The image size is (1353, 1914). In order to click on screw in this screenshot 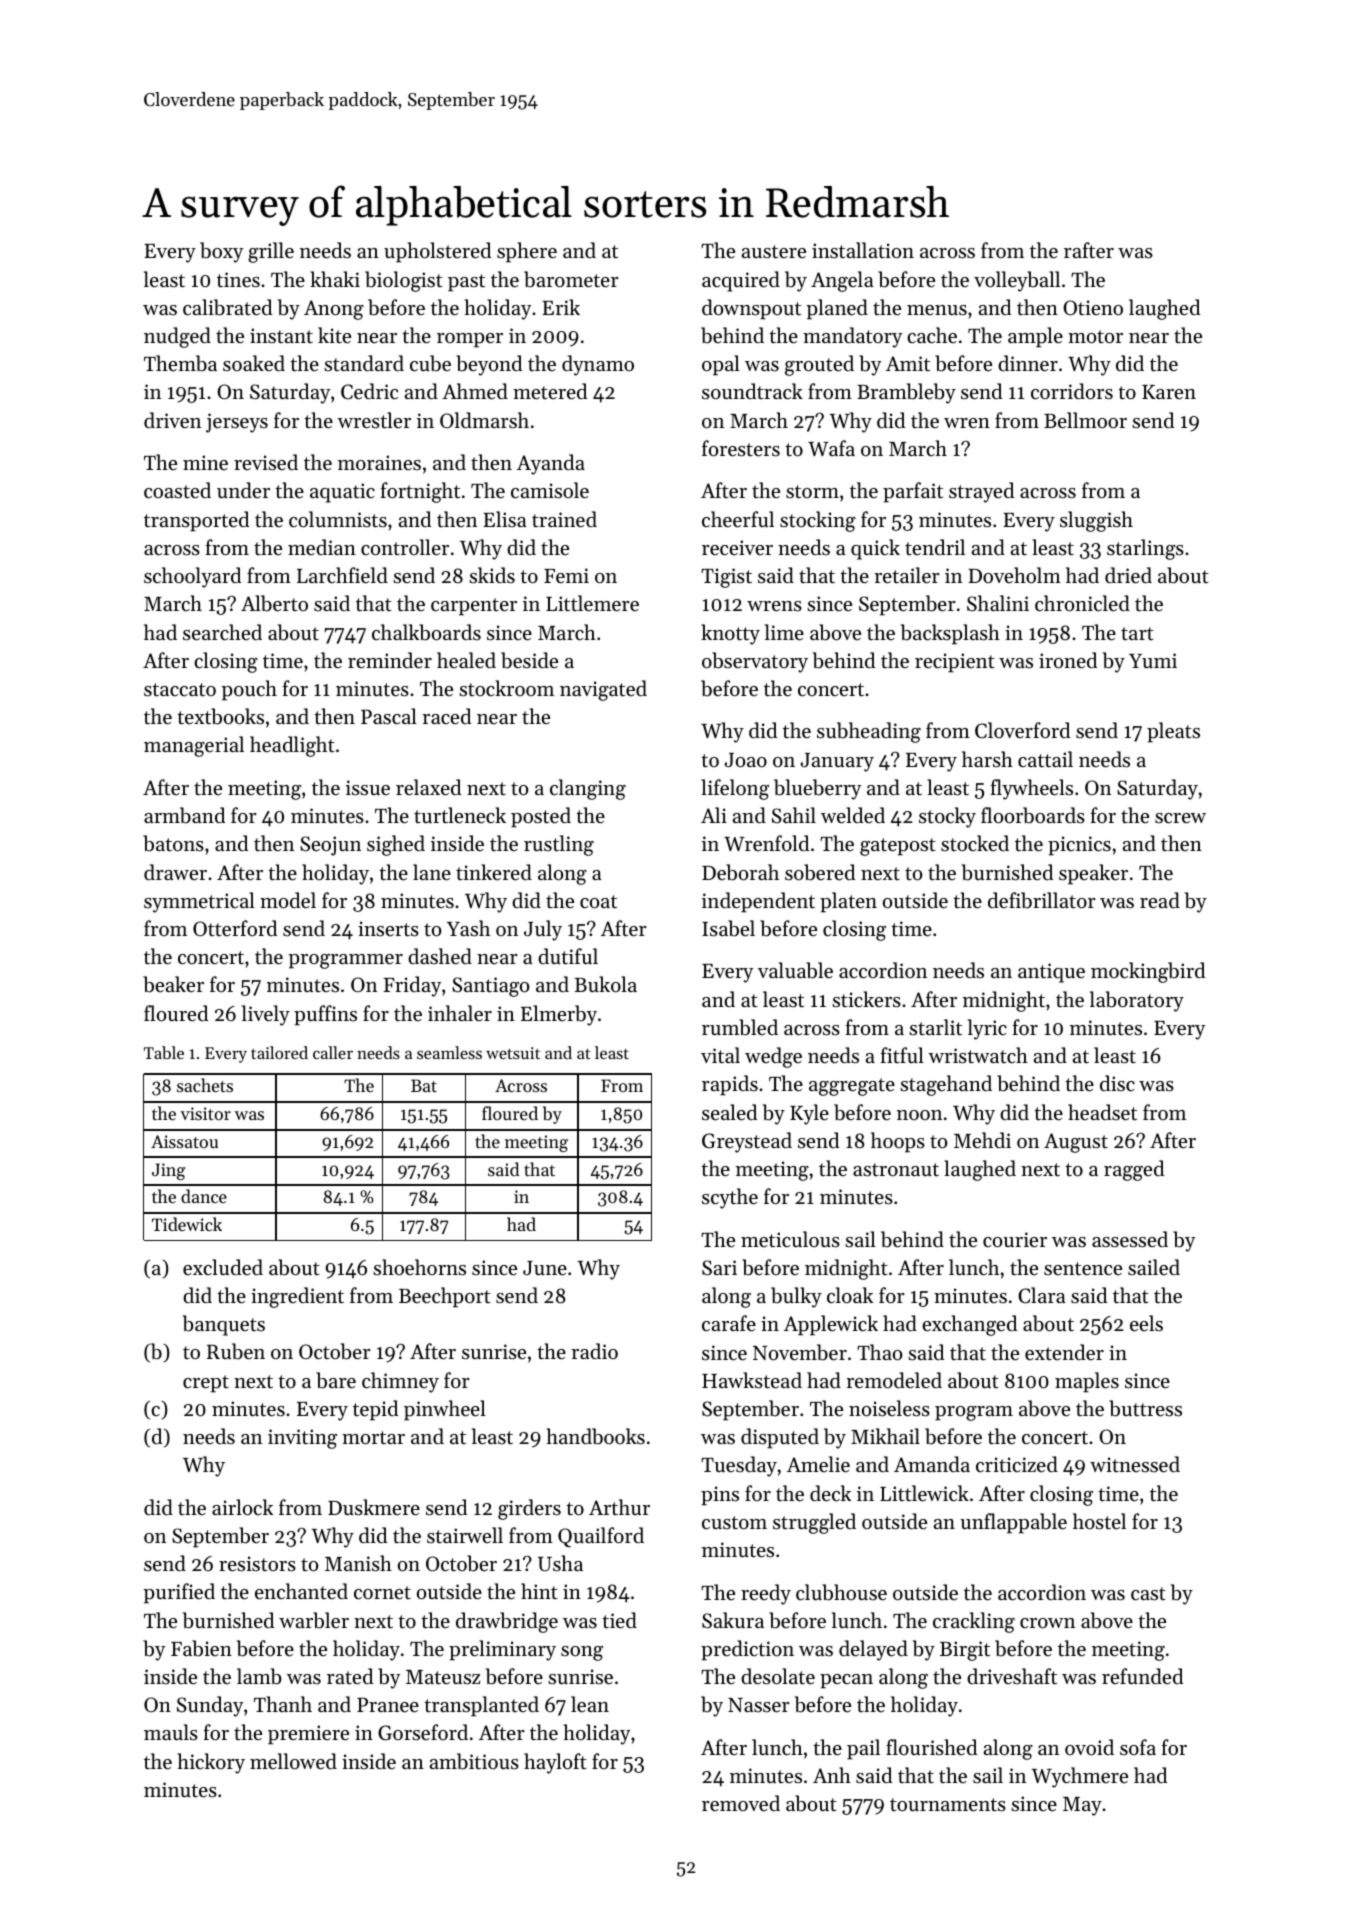, I will do `click(1180, 818)`.
